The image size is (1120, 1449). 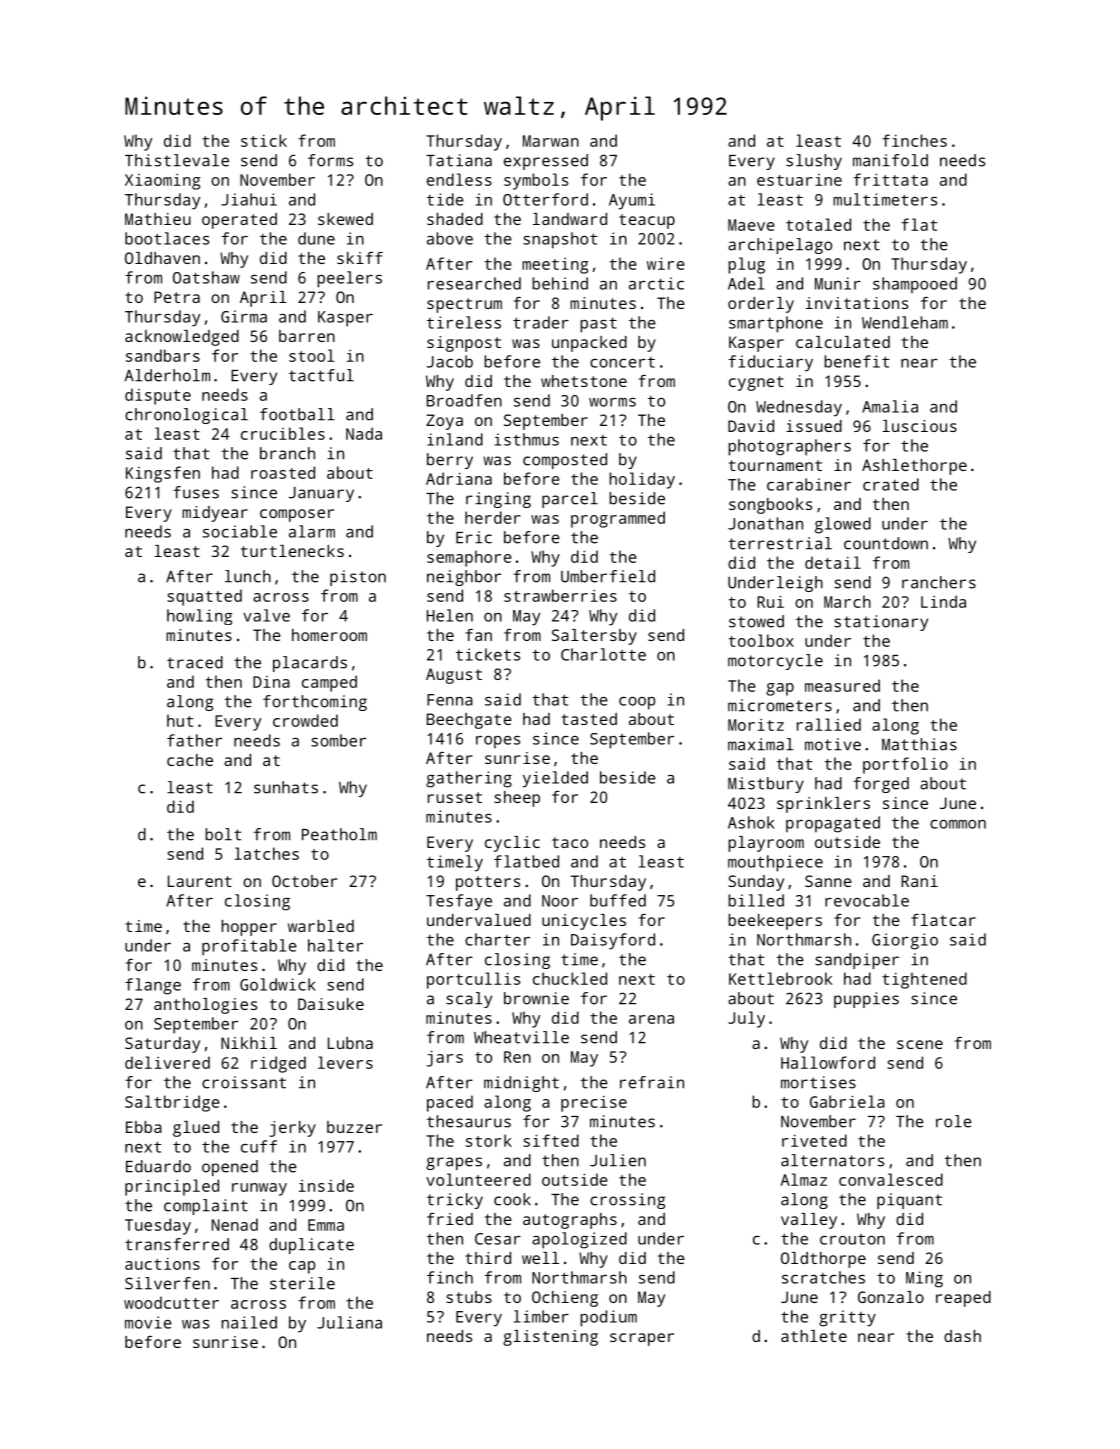 What do you see at coordinates (459, 160) in the image?
I see `Tatiana` at bounding box center [459, 160].
